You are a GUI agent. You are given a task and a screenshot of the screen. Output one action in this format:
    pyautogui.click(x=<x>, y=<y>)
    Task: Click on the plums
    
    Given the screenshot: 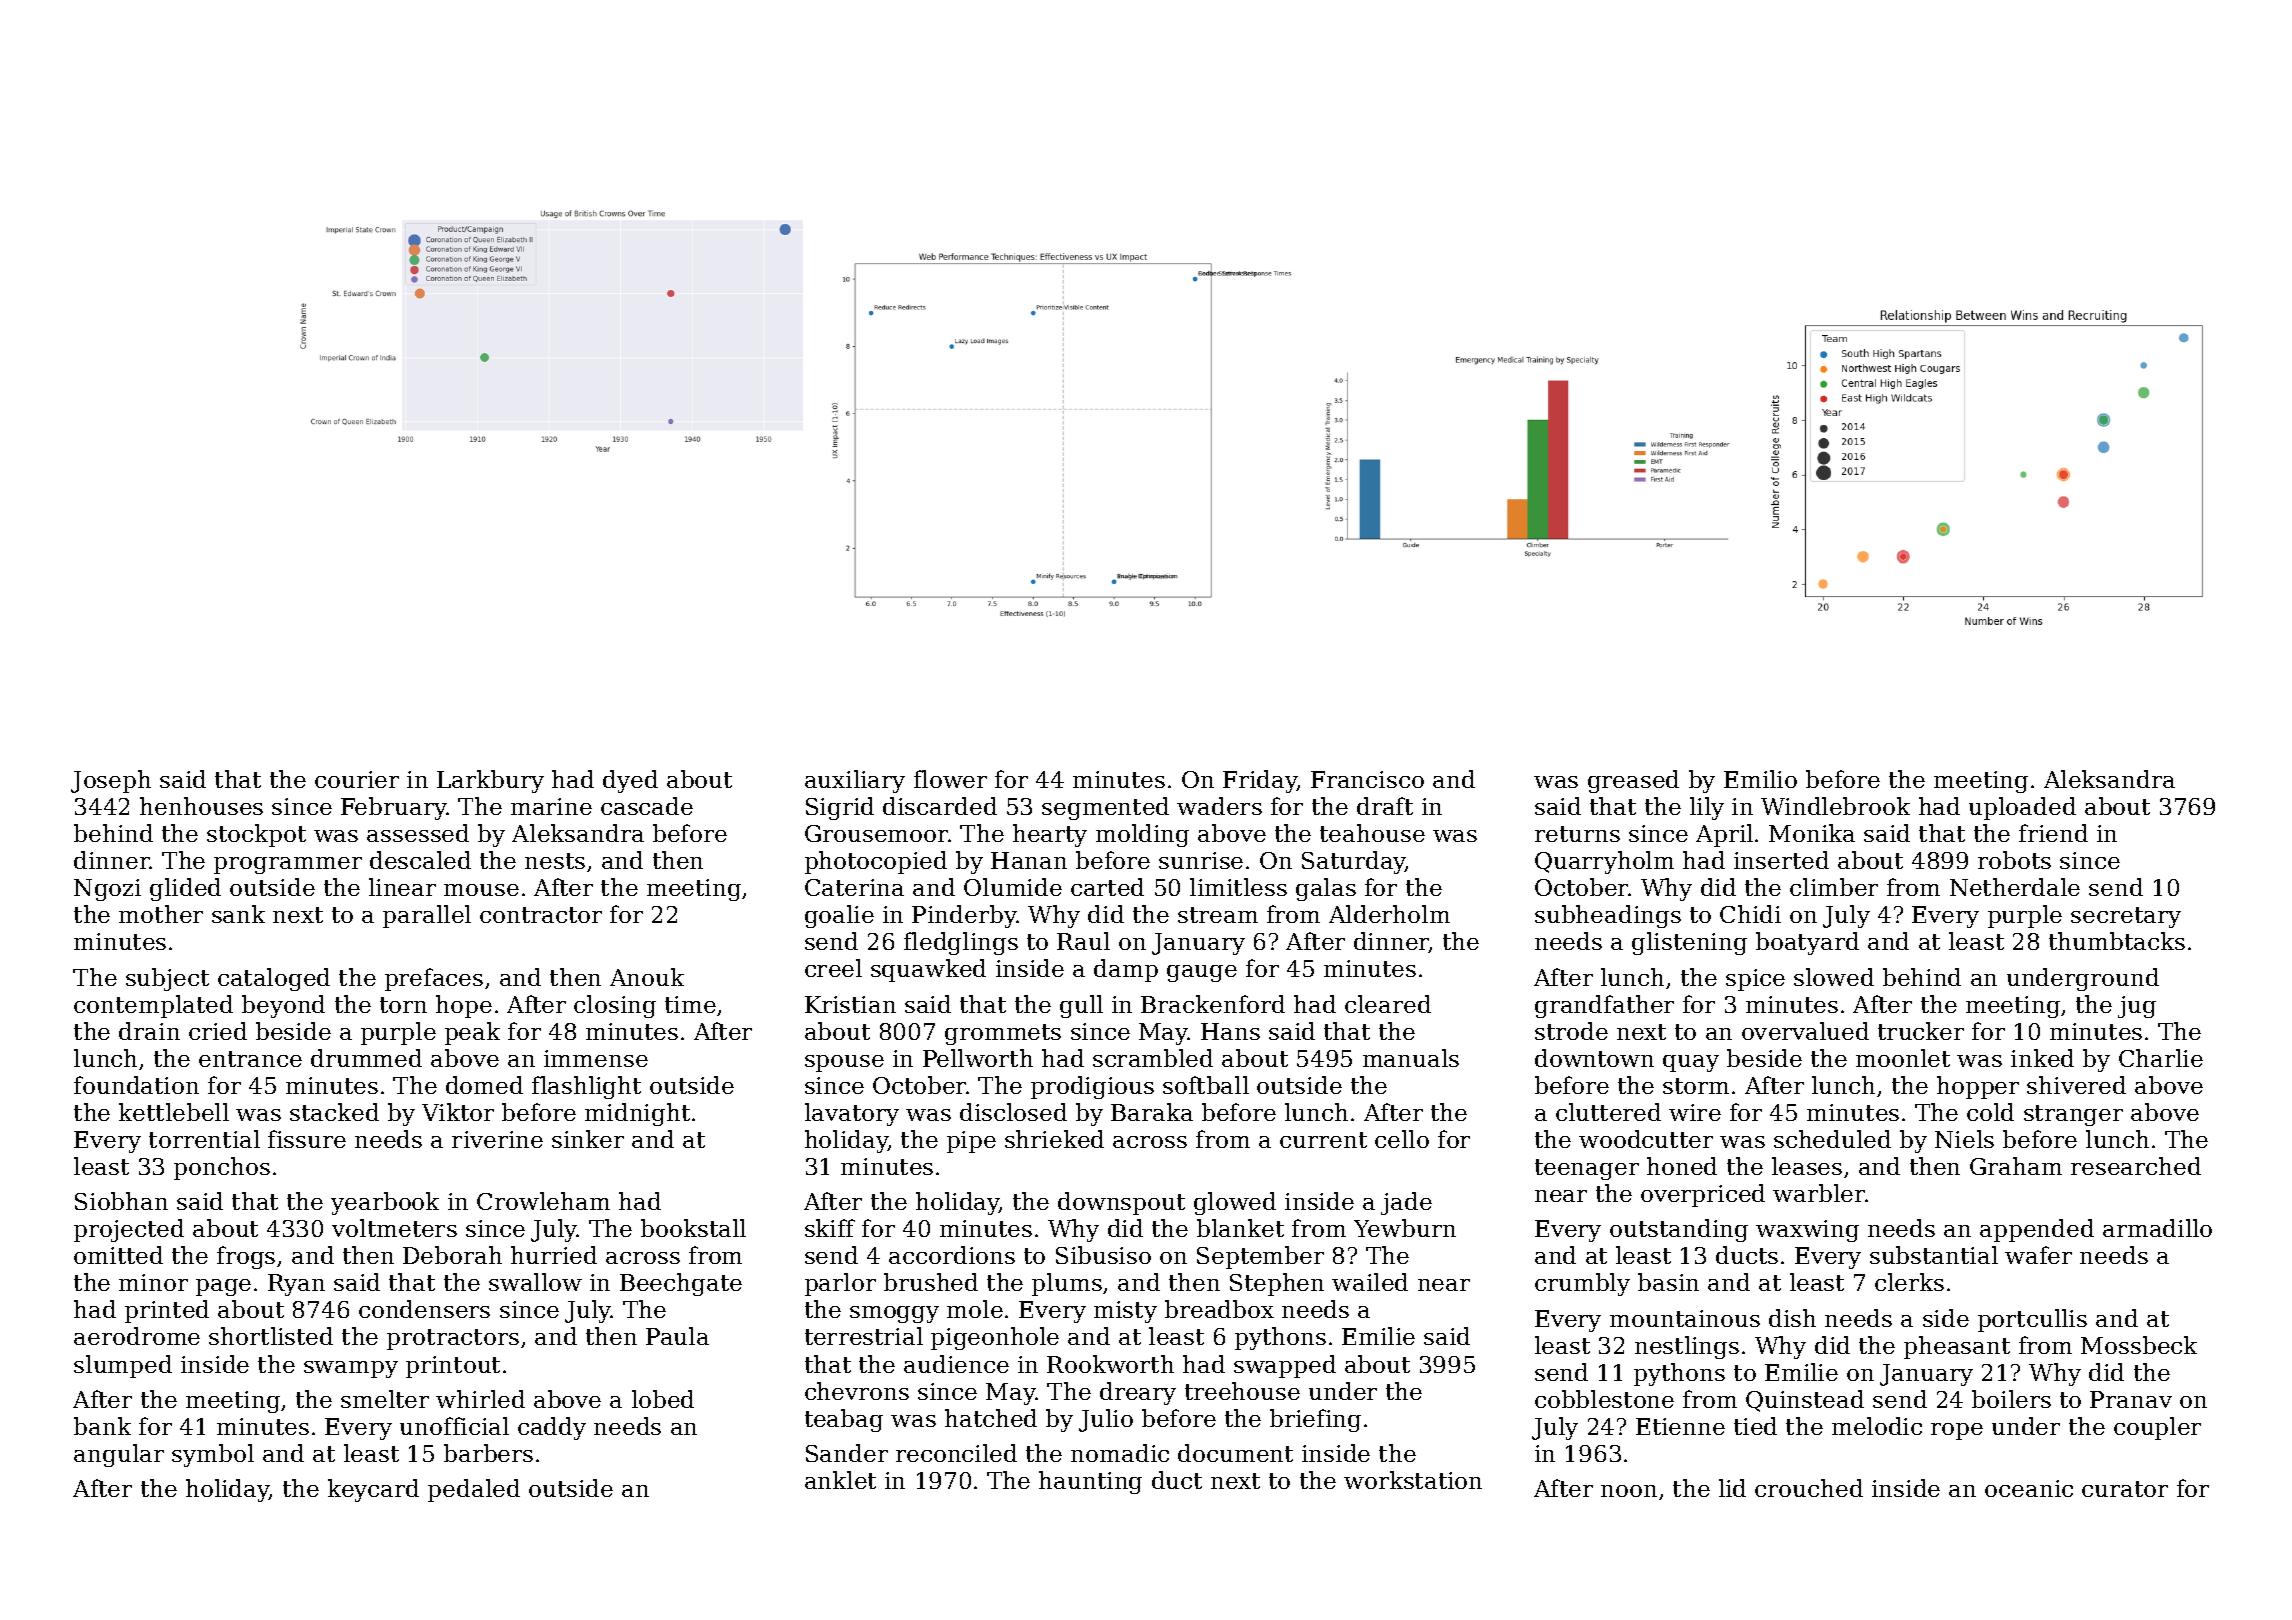 What is the action you would take?
    pyautogui.click(x=1067, y=1284)
